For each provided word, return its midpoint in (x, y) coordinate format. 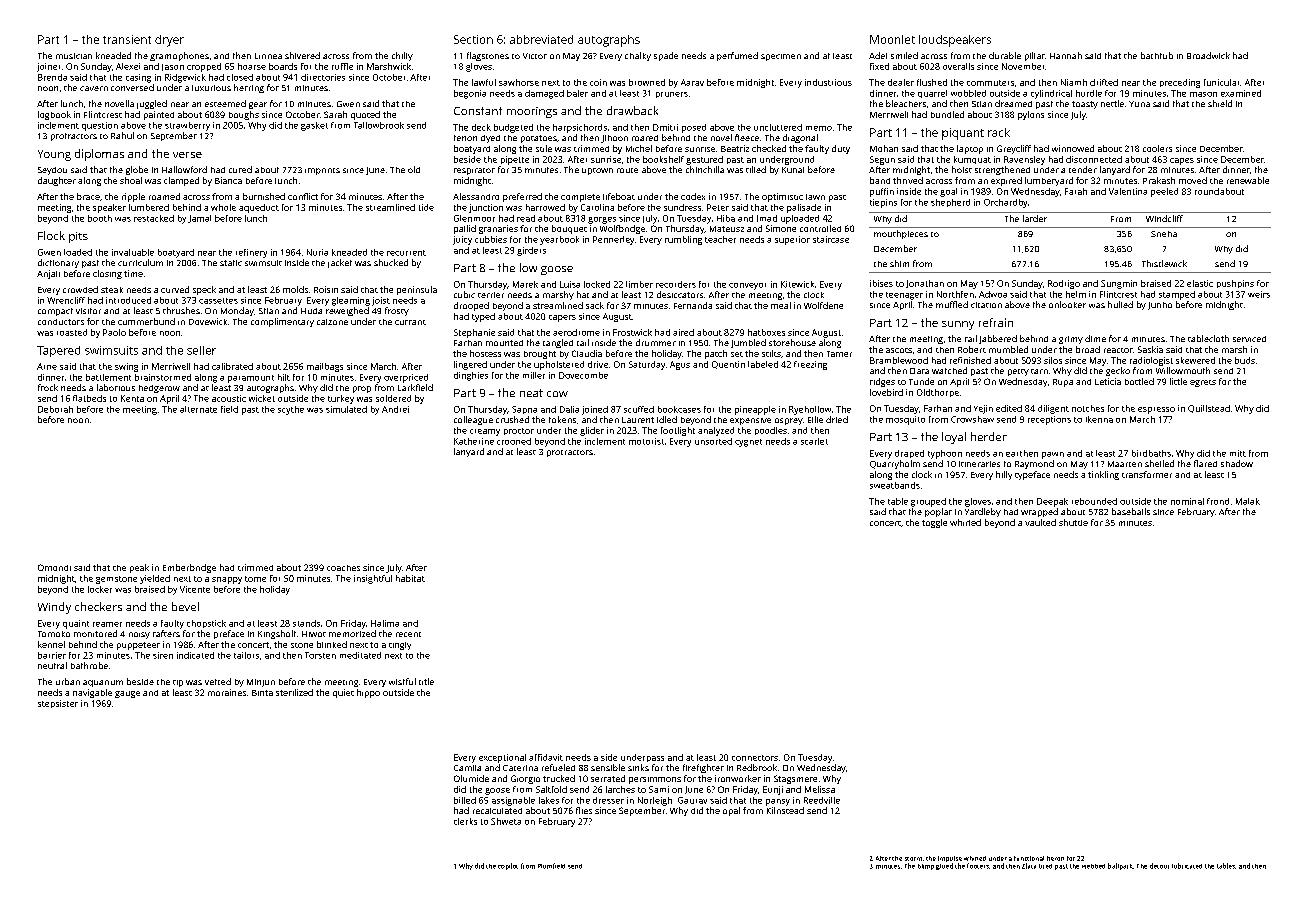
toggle (934, 523)
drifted (1104, 82)
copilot (508, 866)
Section (473, 39)
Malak (1248, 501)
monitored (95, 633)
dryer (169, 41)
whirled (965, 522)
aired (683, 332)
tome (255, 579)
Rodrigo (1064, 284)
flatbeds (89, 398)
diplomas (99, 155)
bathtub (1157, 55)
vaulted (1040, 522)
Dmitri (665, 127)
